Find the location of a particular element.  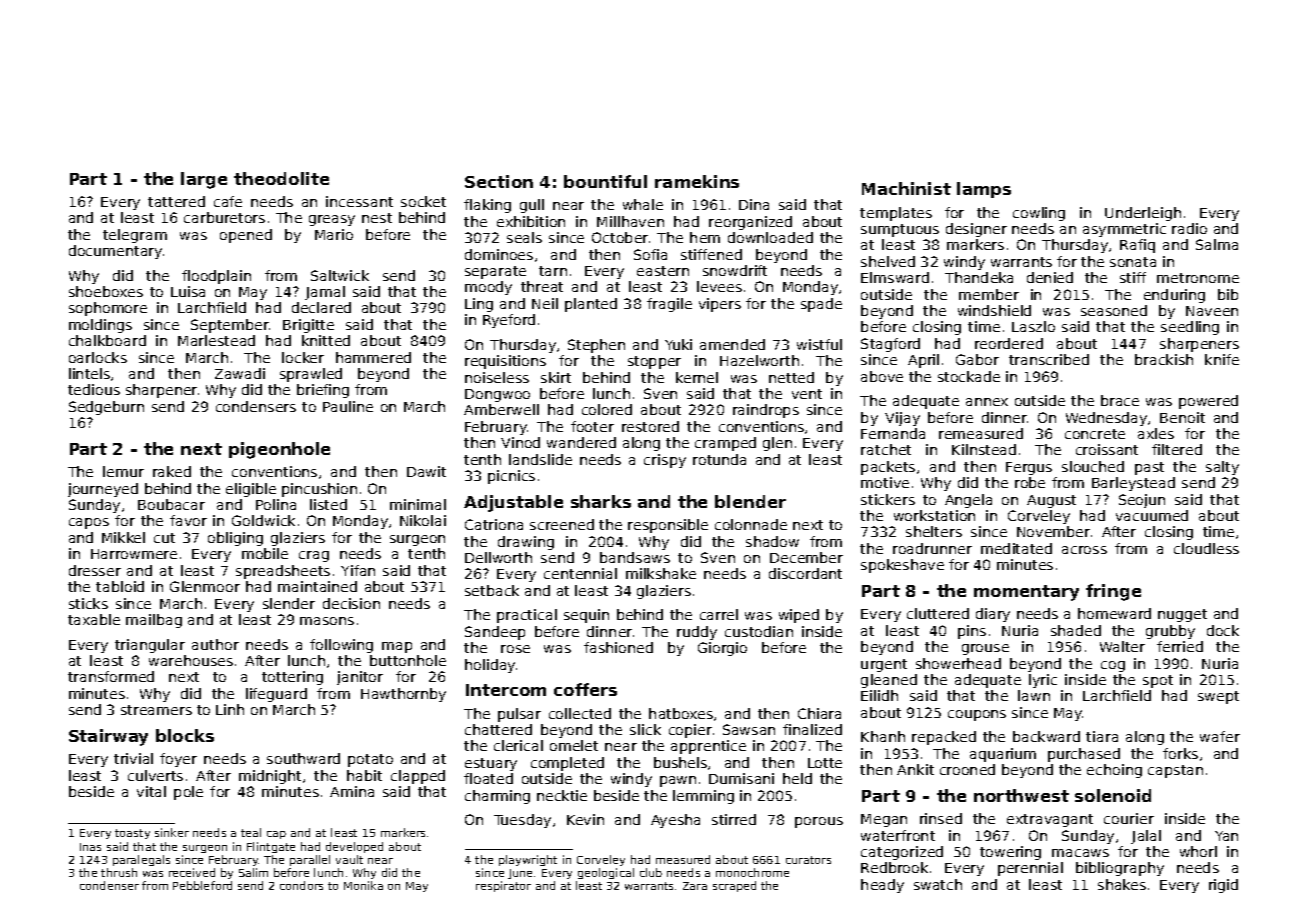

whale is located at coordinates (643, 204).
